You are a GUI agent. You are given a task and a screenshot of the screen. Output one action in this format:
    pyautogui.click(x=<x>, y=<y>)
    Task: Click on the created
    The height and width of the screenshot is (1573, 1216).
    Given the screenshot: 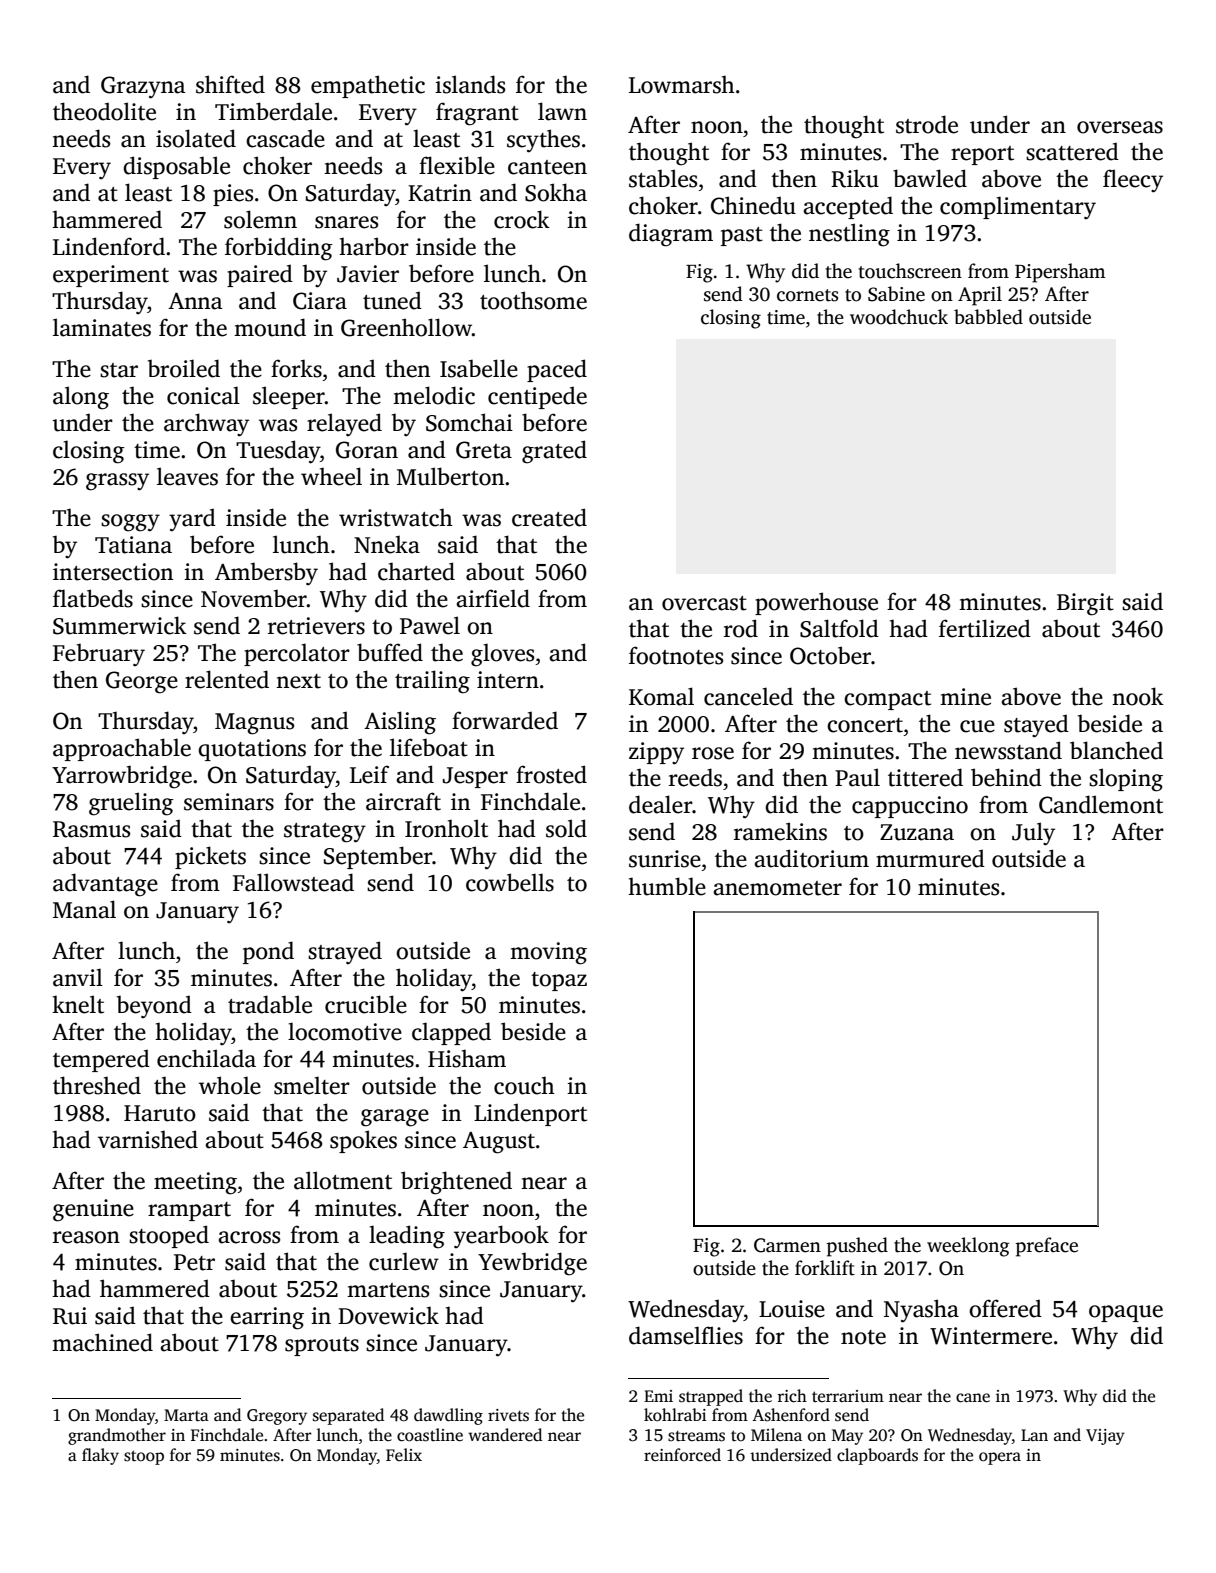 What is the action you would take?
    pyautogui.click(x=549, y=517)
